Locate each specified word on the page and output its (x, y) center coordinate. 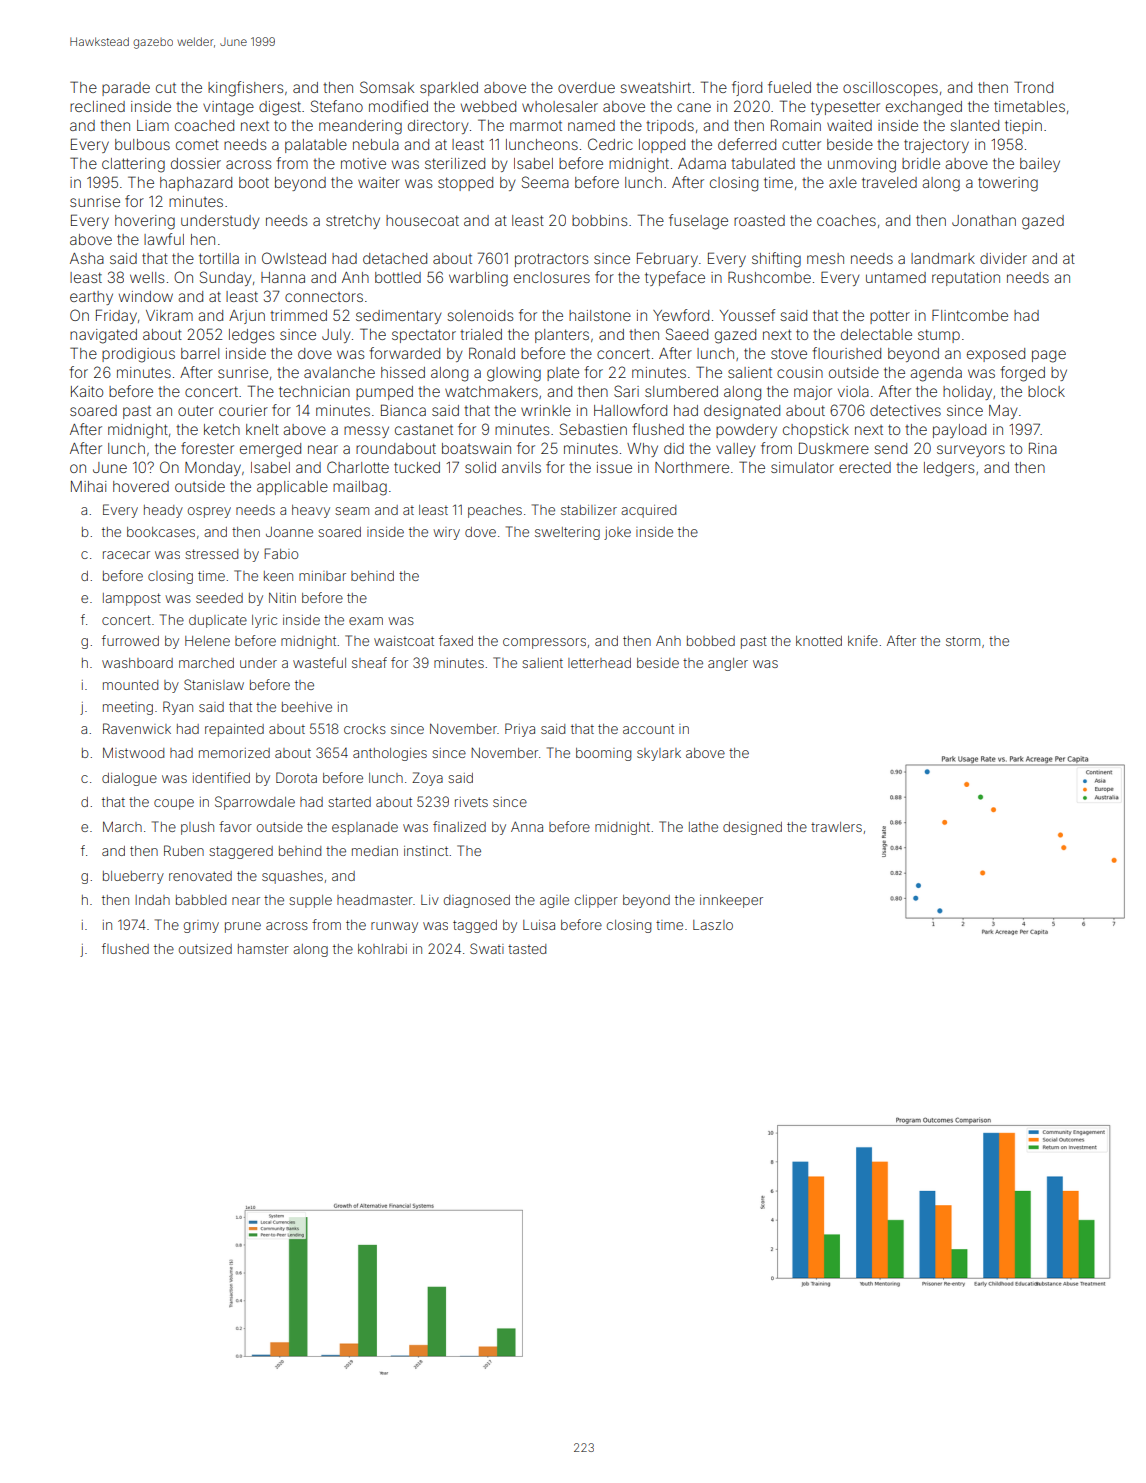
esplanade (365, 828)
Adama (702, 163)
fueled (789, 87)
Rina (1043, 448)
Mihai (88, 486)
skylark (659, 754)
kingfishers (245, 89)
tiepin (1023, 127)
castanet (424, 429)
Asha (87, 258)
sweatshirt (655, 87)
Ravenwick (137, 728)
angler (728, 664)
